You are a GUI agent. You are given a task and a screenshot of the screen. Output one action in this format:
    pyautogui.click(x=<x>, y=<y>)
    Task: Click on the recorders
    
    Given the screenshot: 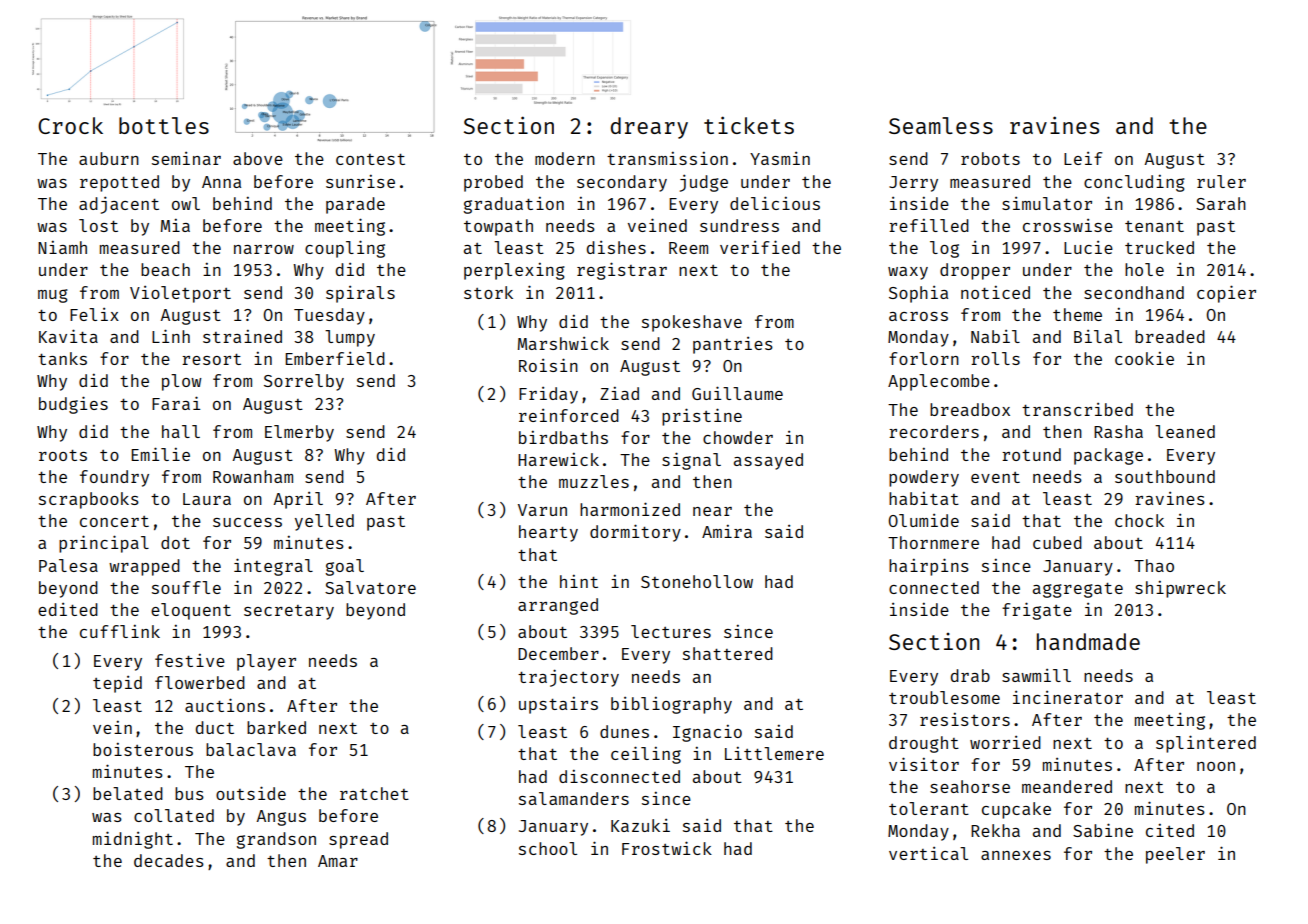 What is the action you would take?
    pyautogui.click(x=934, y=431)
